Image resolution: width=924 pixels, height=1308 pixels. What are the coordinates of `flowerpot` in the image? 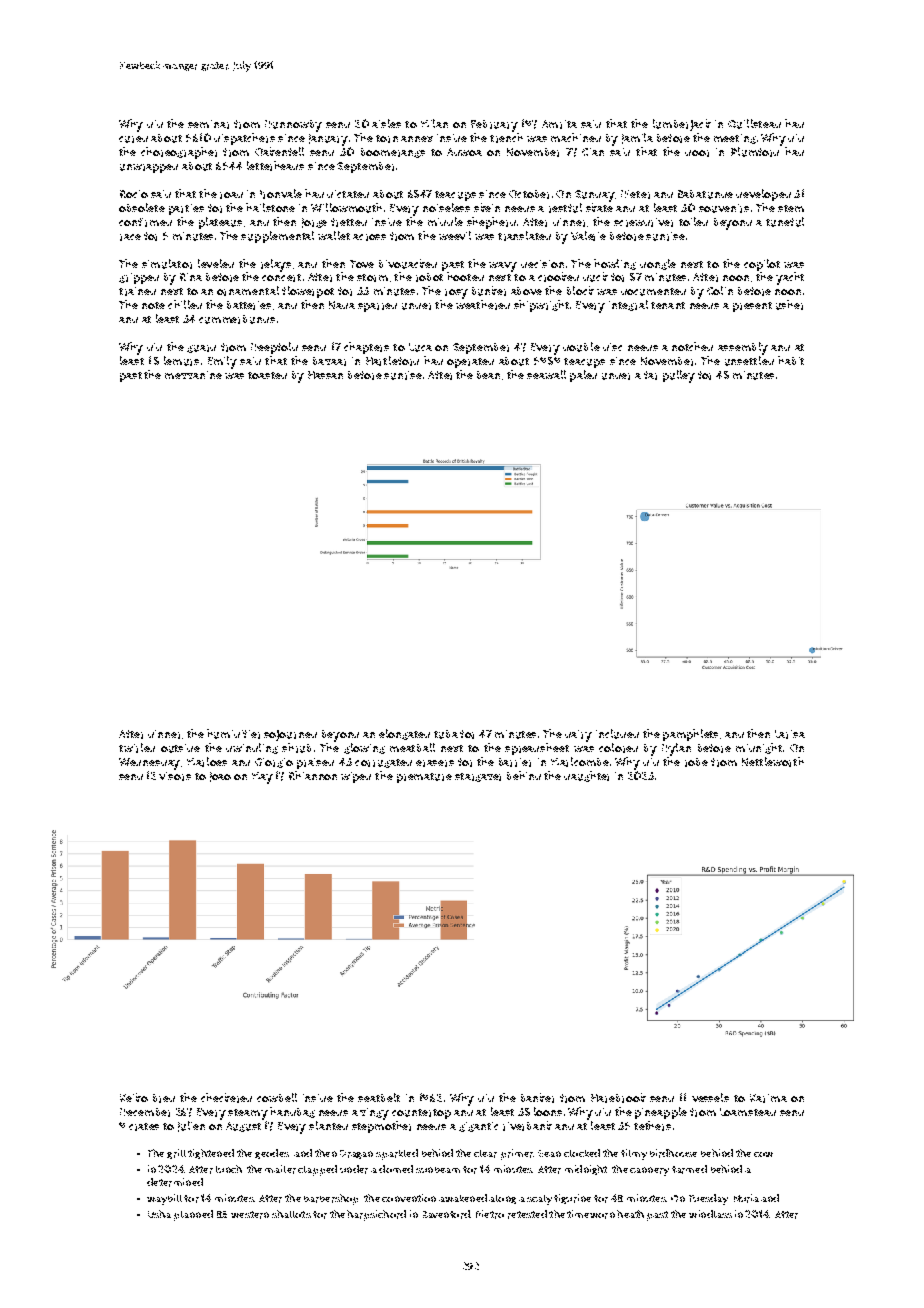 It's located at (308, 292).
